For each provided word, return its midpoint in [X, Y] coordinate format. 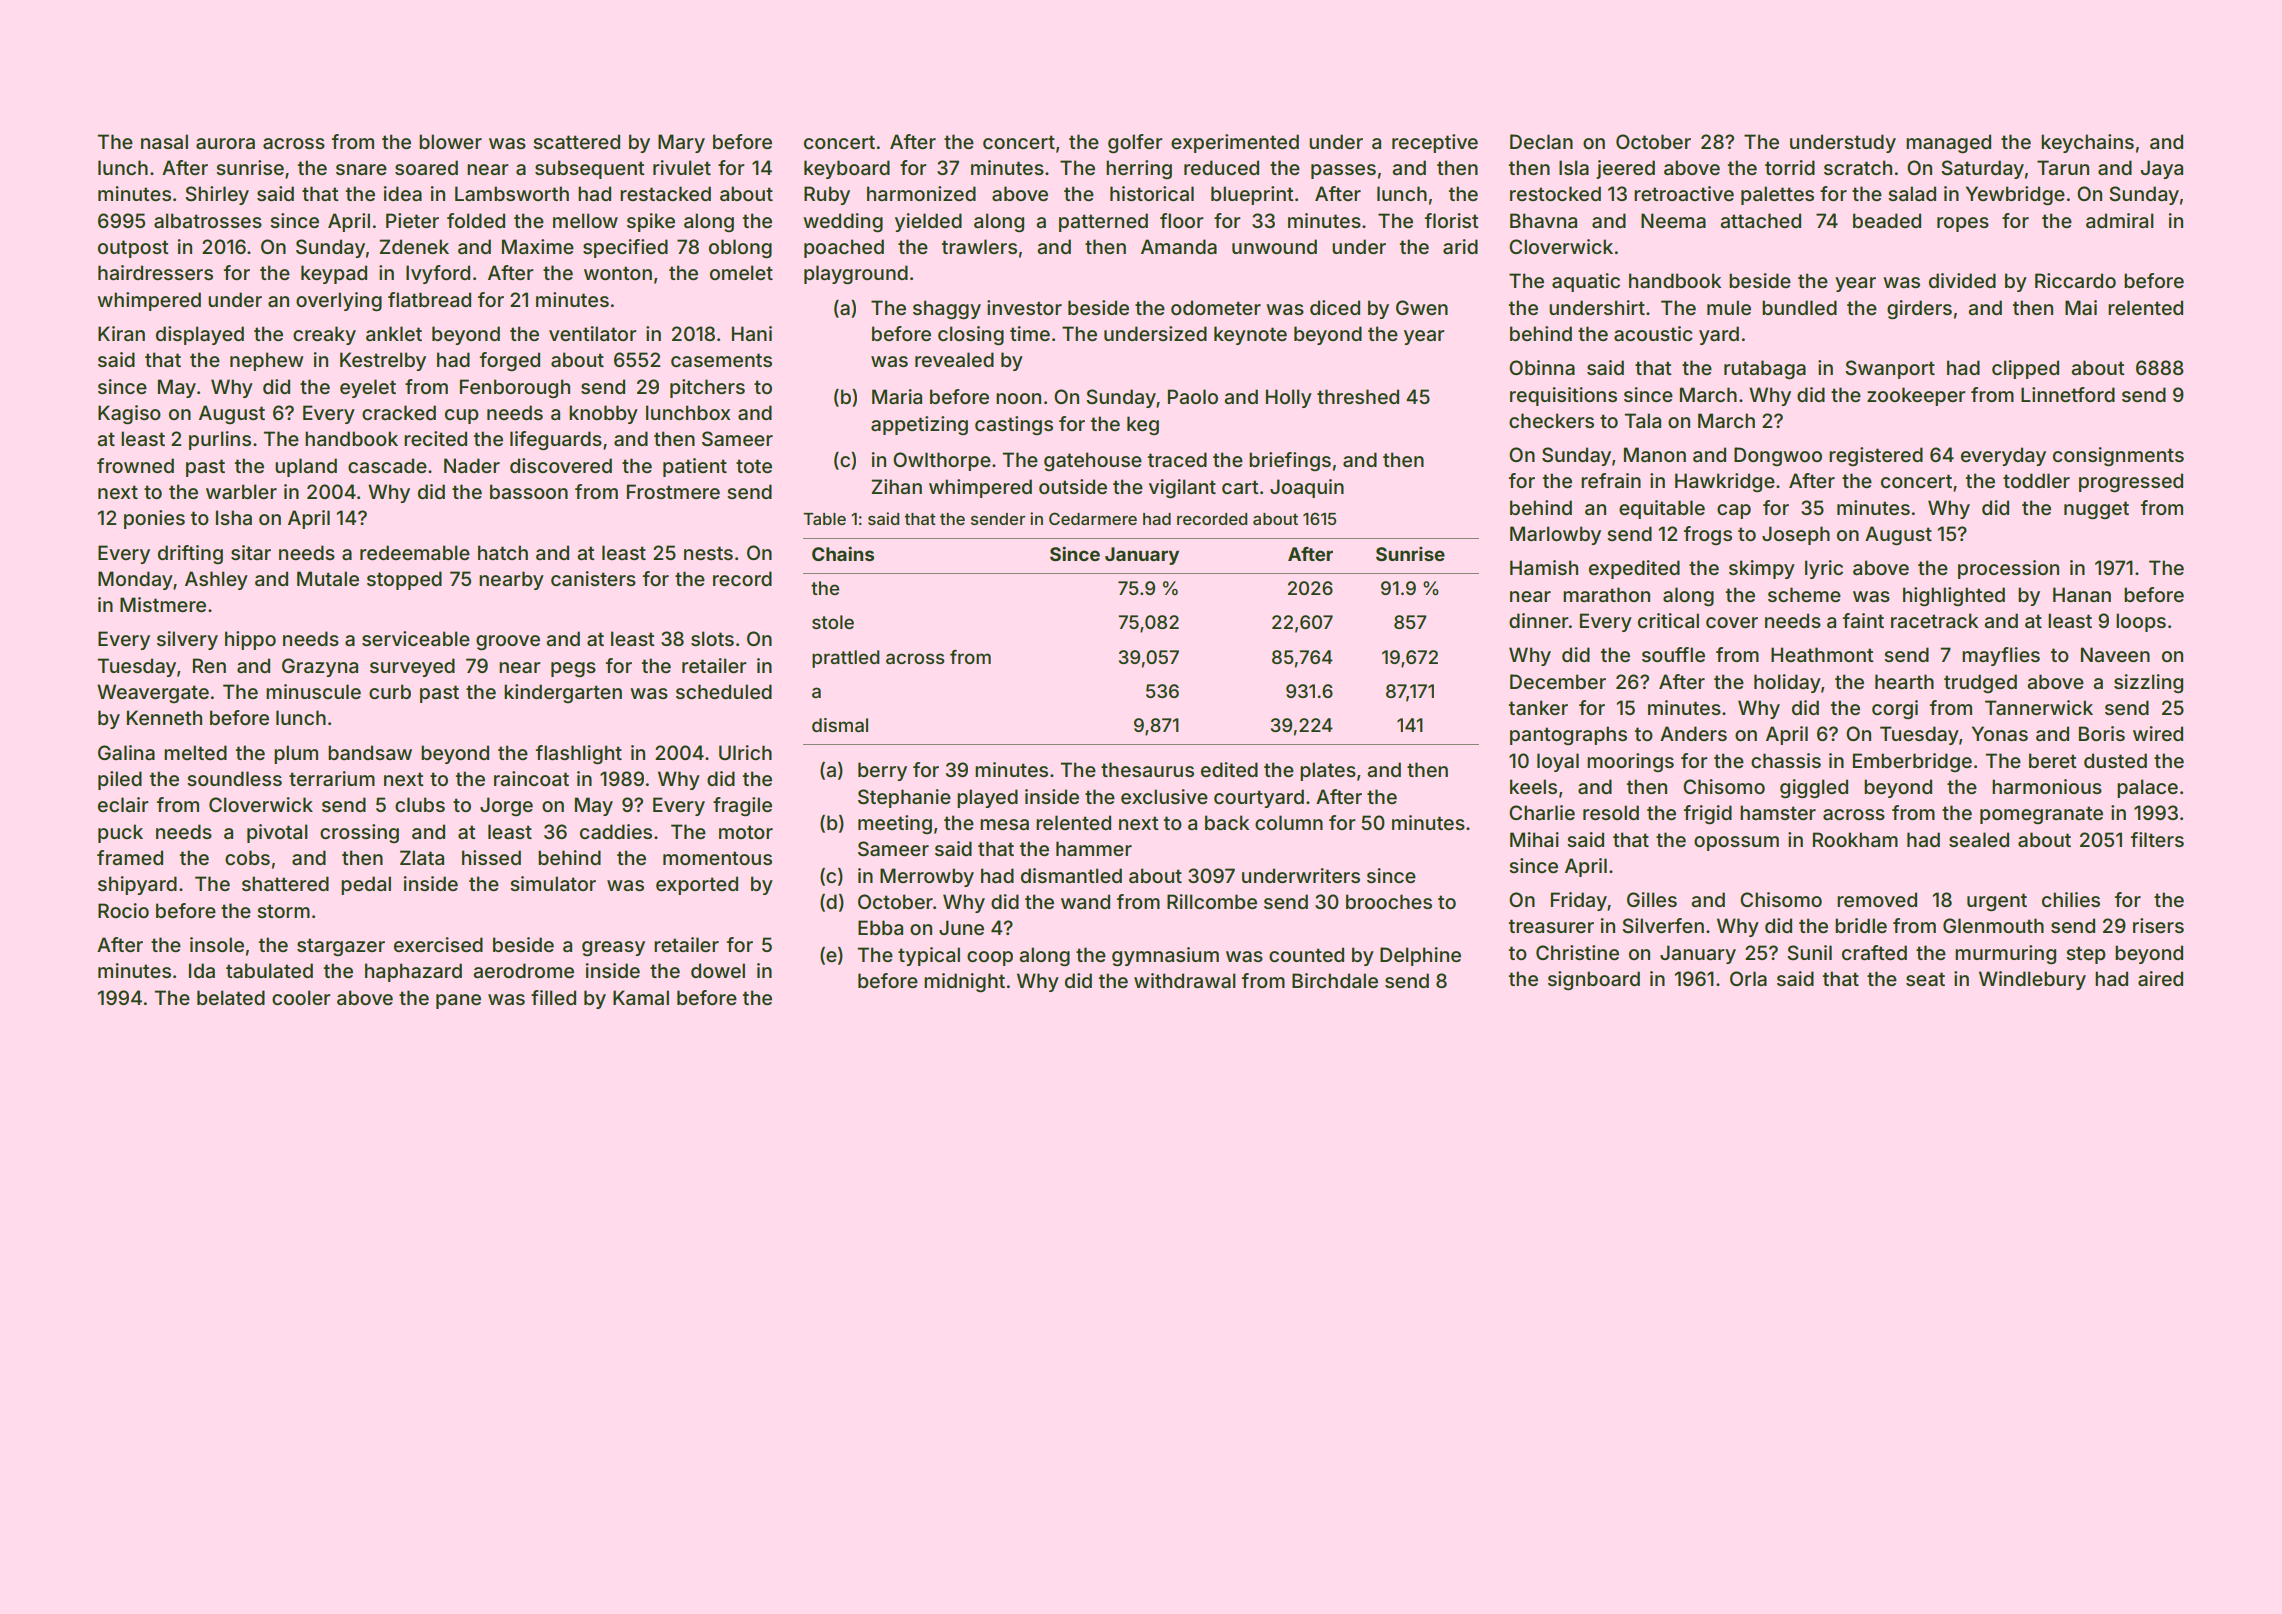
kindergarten [563, 693]
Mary [681, 143]
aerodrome [523, 970]
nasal [164, 141]
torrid [1790, 167]
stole [833, 622]
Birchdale [1335, 980]
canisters [593, 578]
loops [2141, 622]
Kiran [121, 333]
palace [2147, 788]
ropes [1963, 224]
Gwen [1422, 307]
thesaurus [1147, 769]
